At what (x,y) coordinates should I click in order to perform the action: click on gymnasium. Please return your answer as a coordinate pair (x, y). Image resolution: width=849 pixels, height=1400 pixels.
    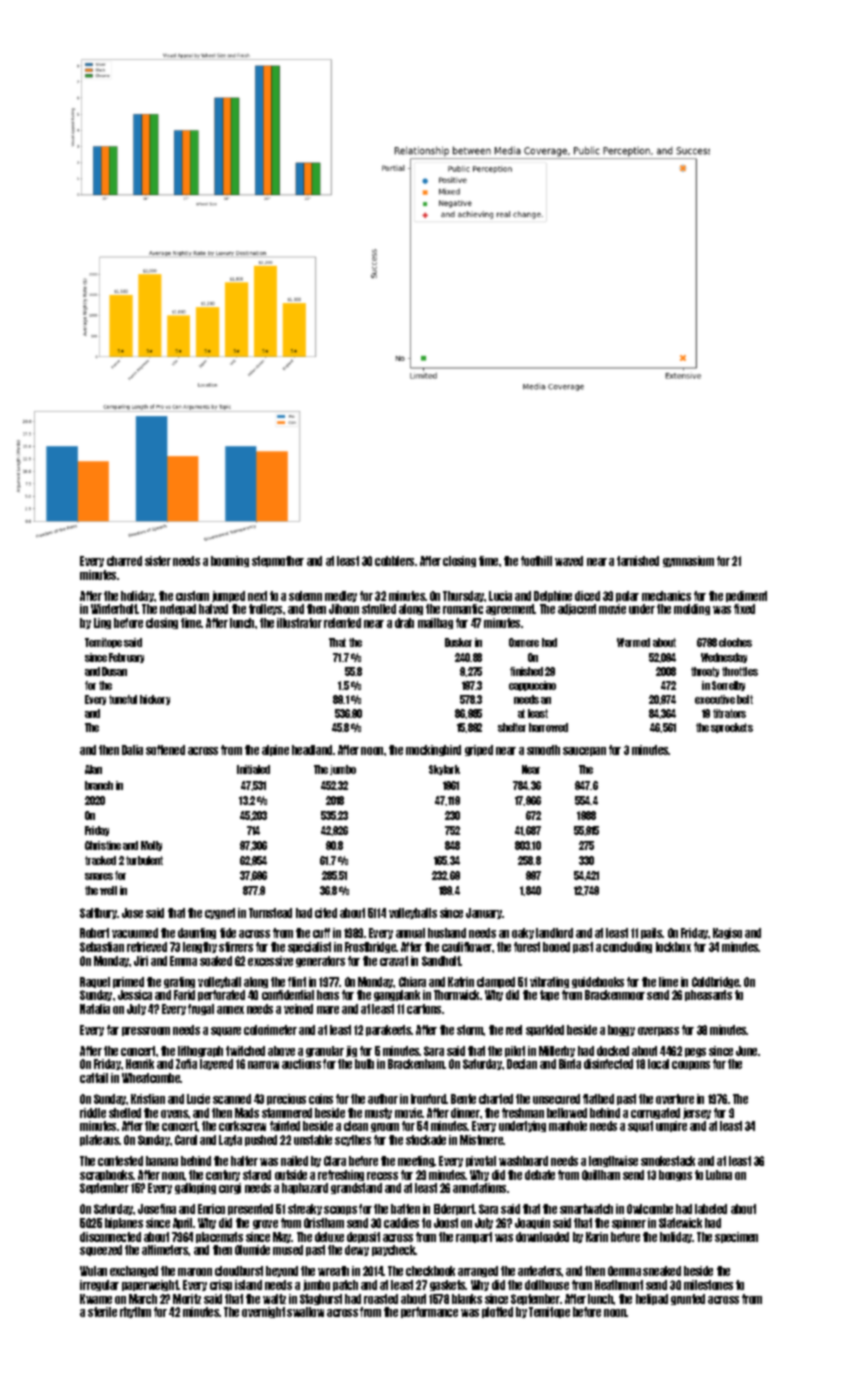
    Looking at the image, I should click on (688, 561).
